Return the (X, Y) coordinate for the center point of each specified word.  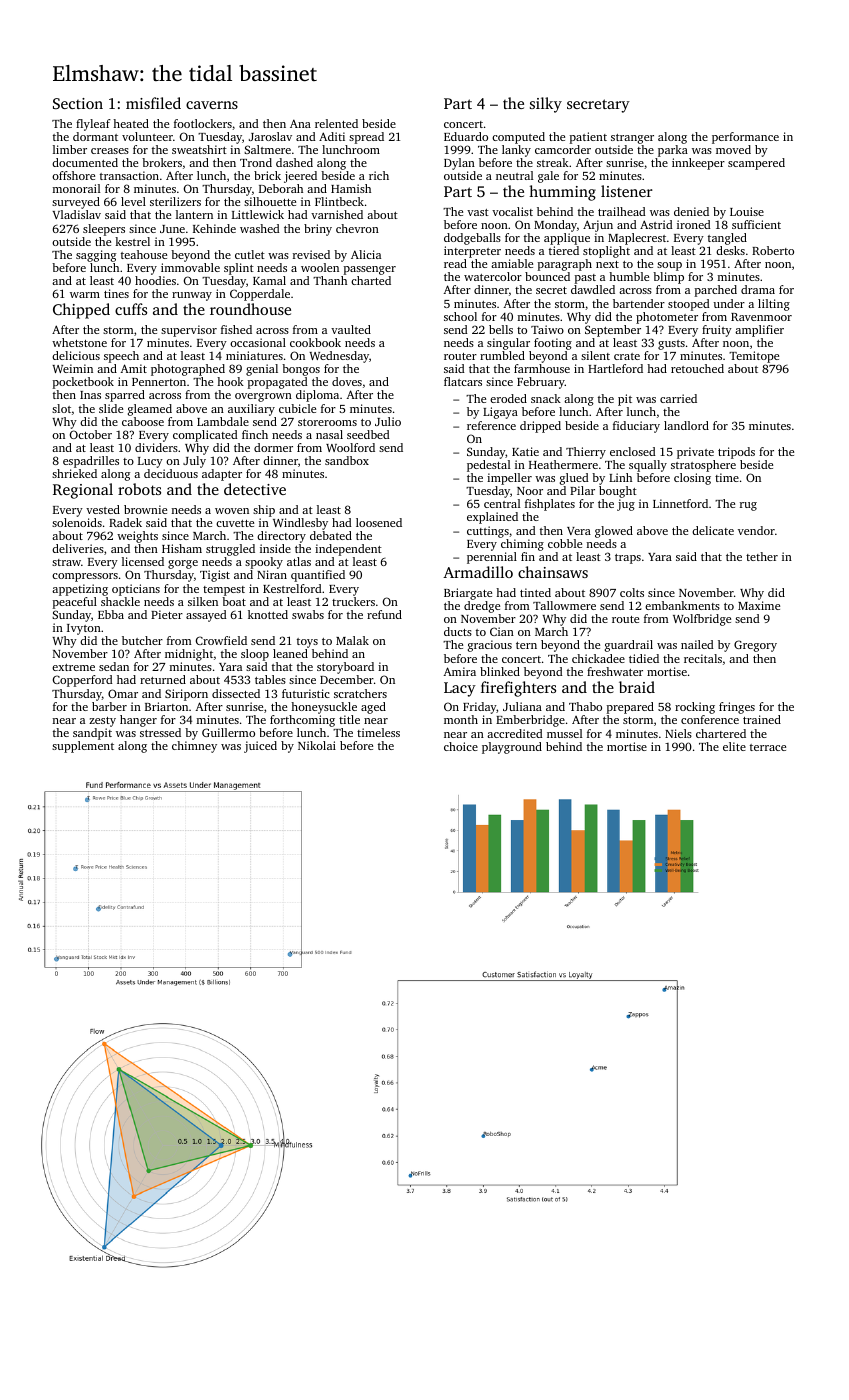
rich (379, 175)
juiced (260, 747)
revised (311, 254)
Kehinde (214, 228)
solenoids (77, 522)
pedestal (488, 466)
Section (78, 103)
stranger (632, 139)
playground (512, 748)
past (585, 279)
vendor (756, 530)
